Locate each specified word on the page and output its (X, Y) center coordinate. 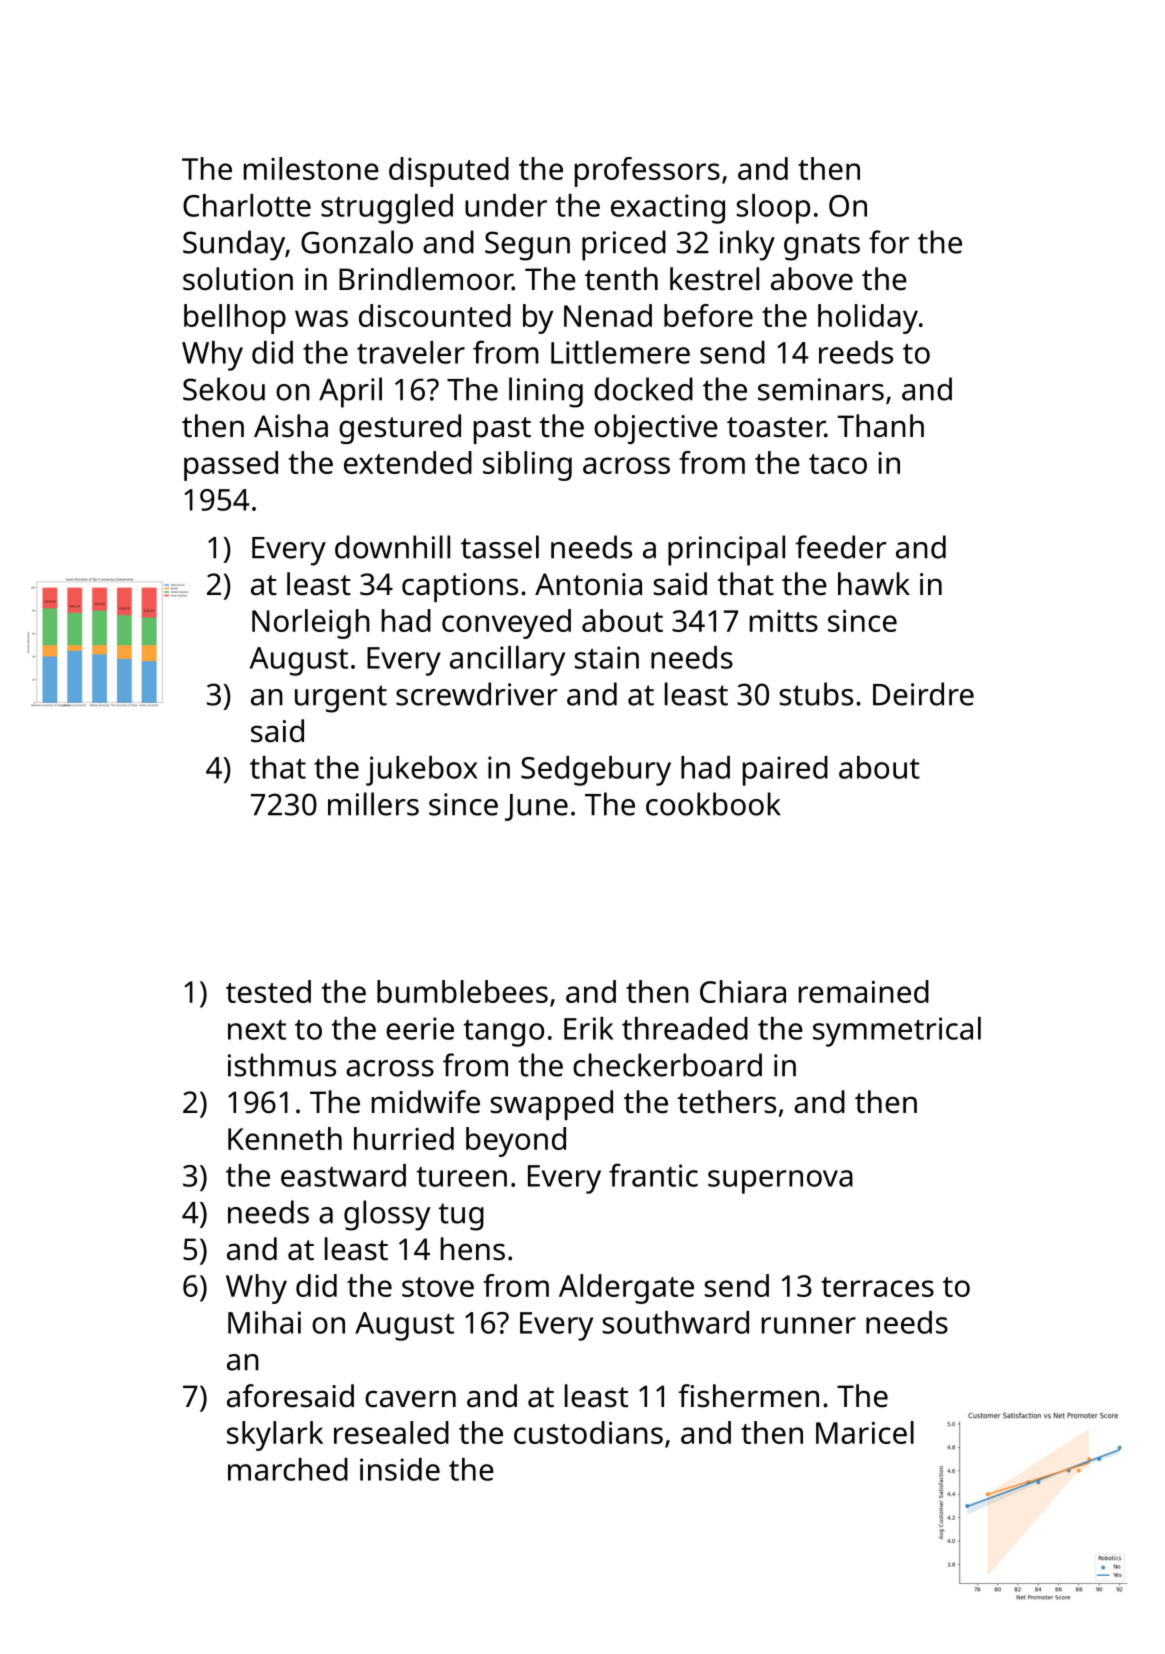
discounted (435, 315)
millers (373, 804)
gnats (822, 247)
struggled (387, 209)
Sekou (224, 389)
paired (785, 771)
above (812, 279)
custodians (588, 1432)
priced (624, 245)
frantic (653, 1175)
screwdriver (477, 694)
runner (809, 1325)
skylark (275, 1436)
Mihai (264, 1322)
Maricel (865, 1432)
